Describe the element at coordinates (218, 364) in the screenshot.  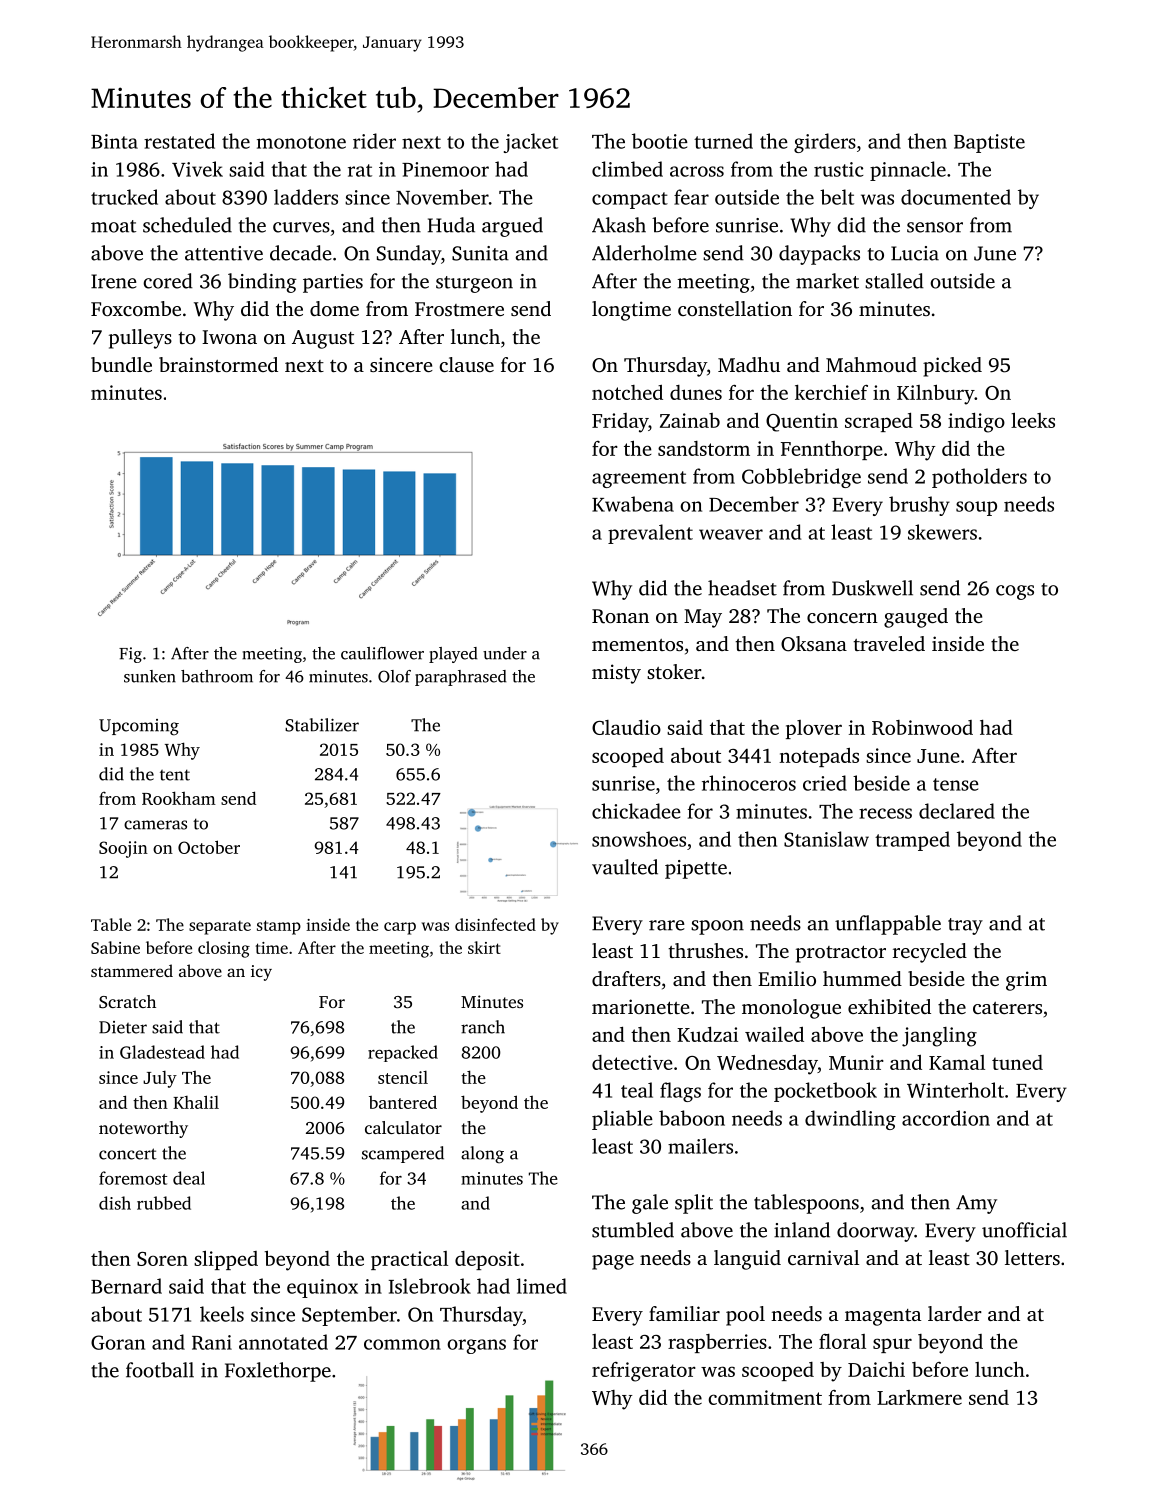
I see `brainstormed` at that location.
